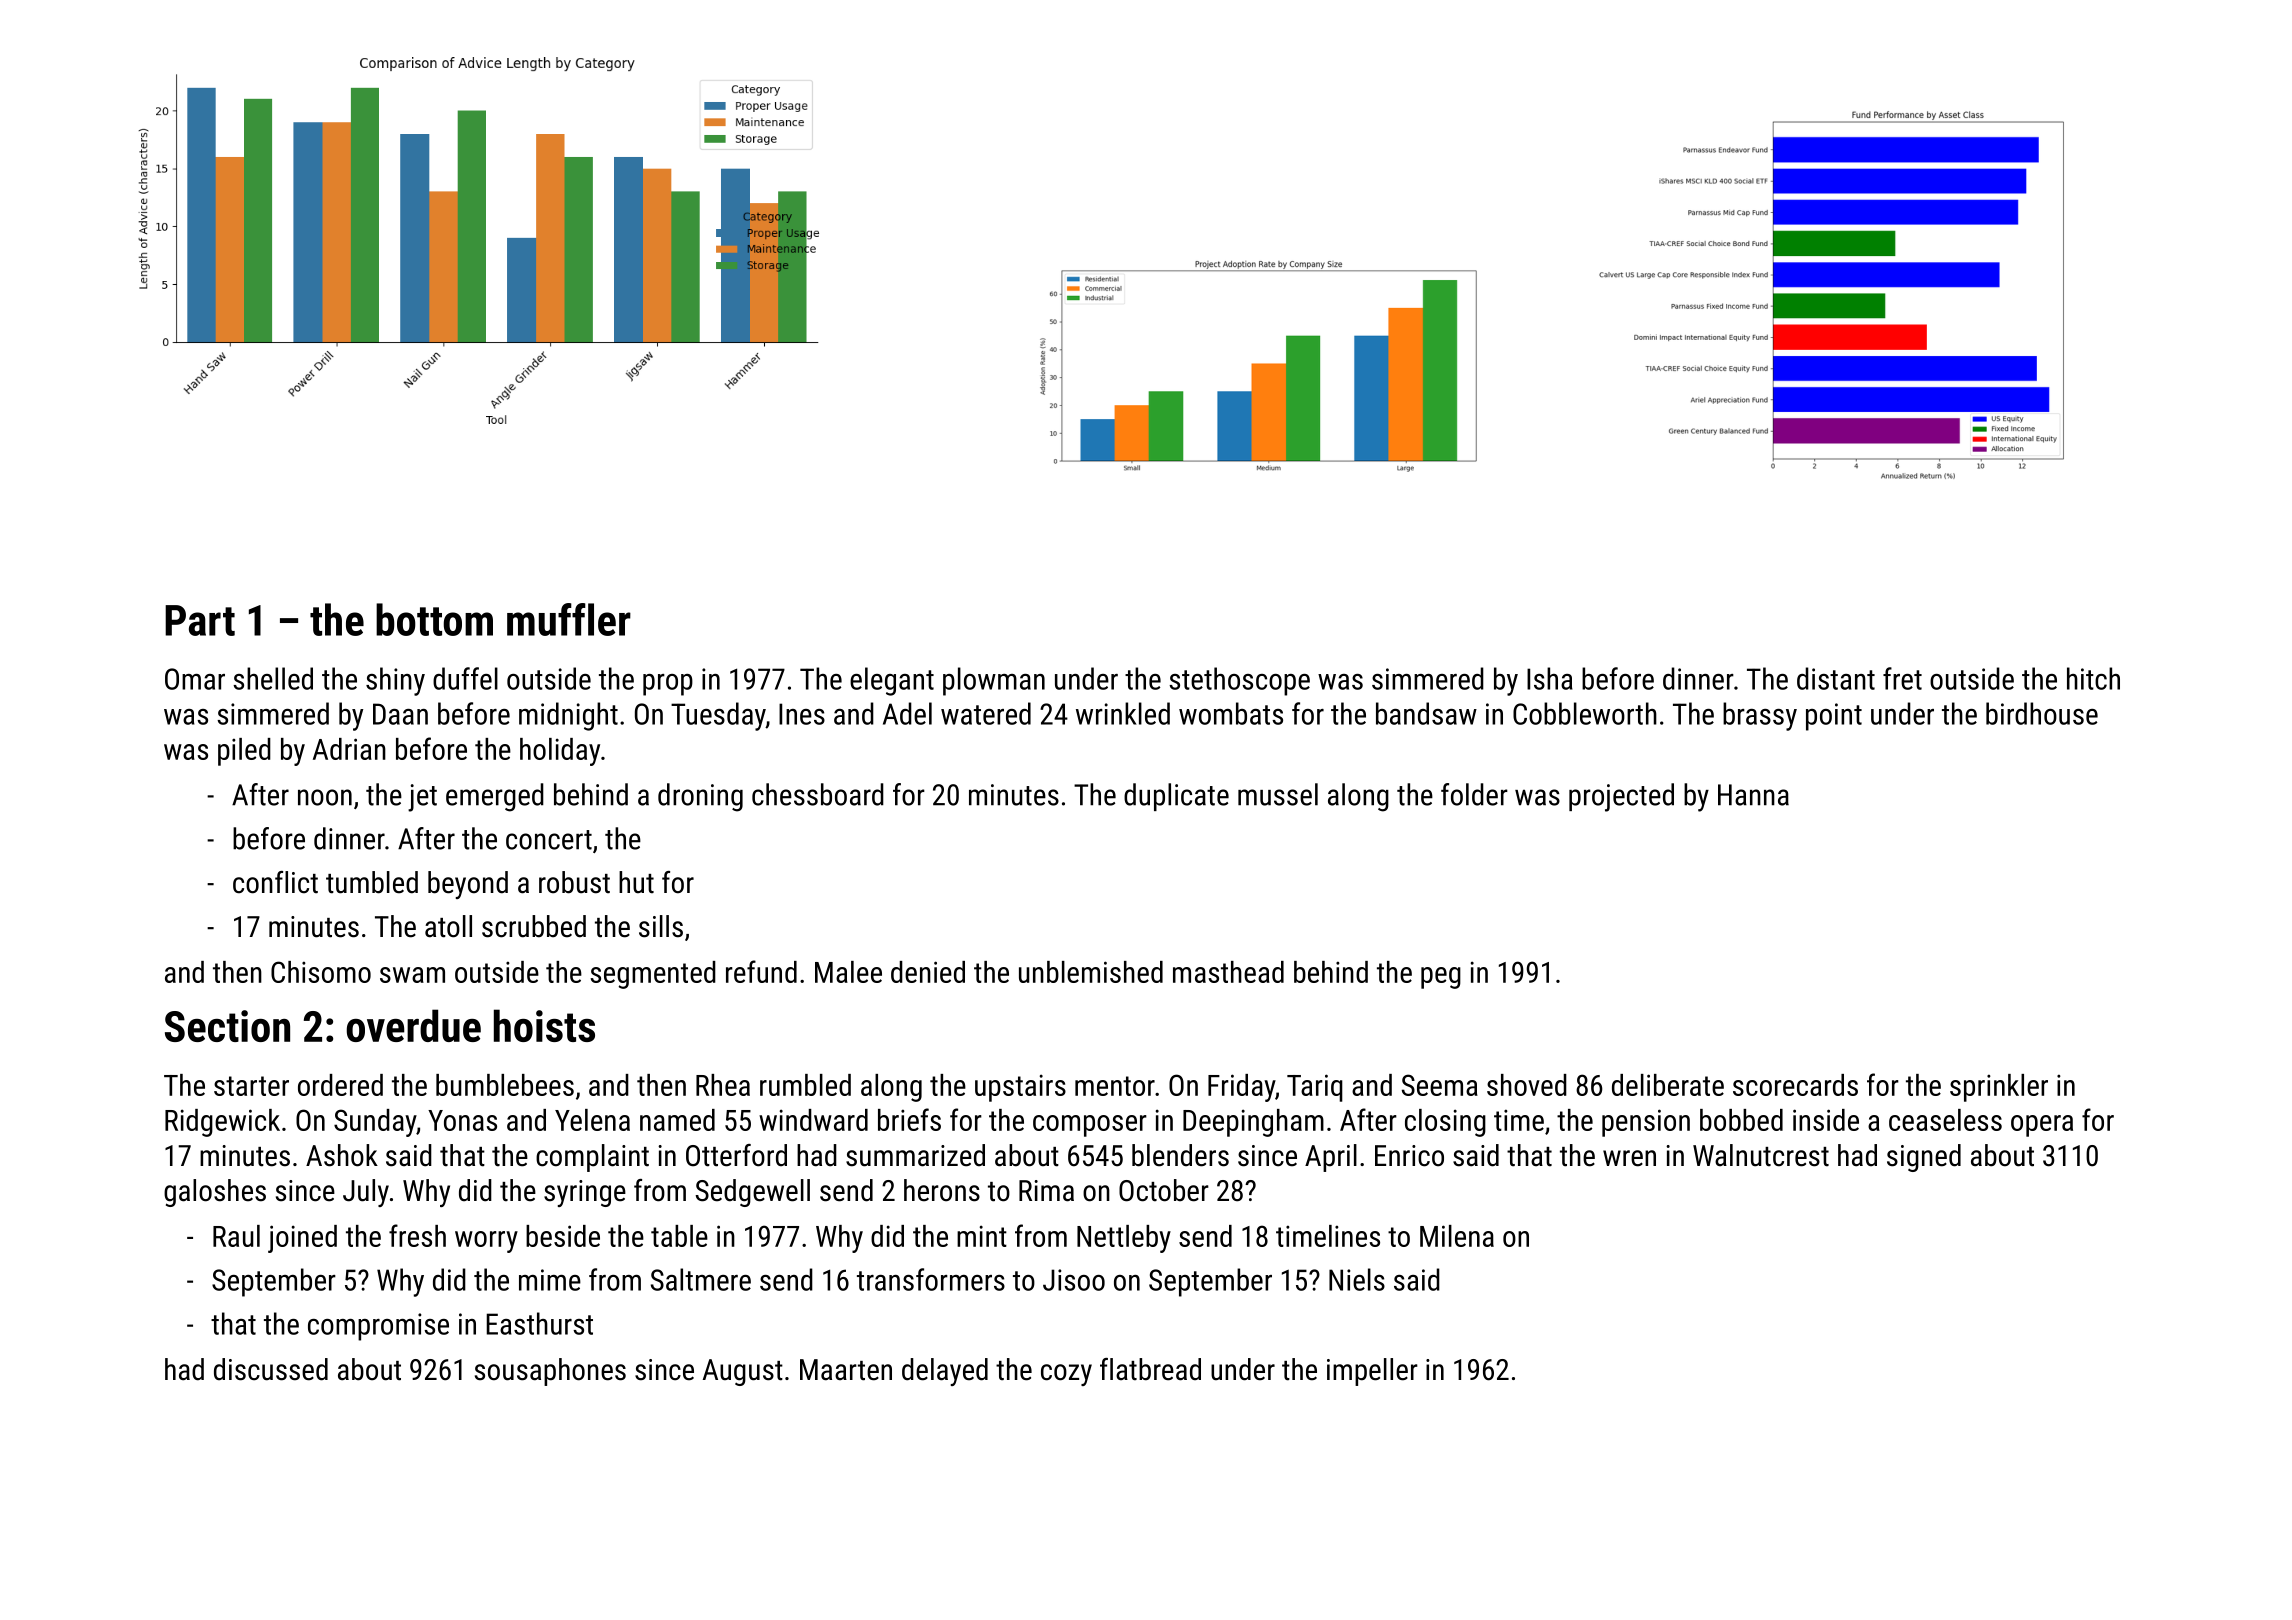  What do you see at coordinates (1999, 1088) in the screenshot?
I see `sprinkler` at bounding box center [1999, 1088].
